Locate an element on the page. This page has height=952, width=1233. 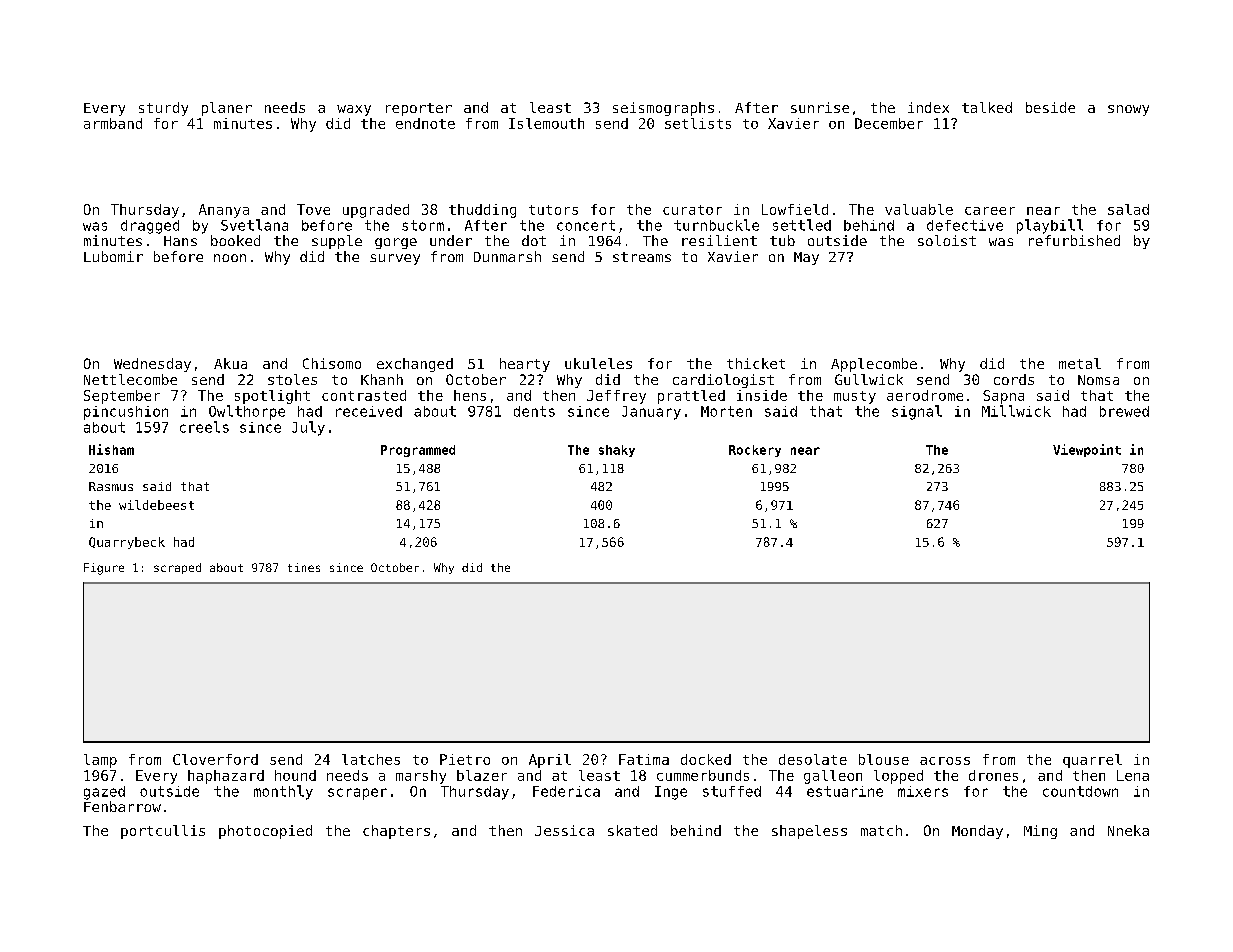
seismographs is located at coordinates (663, 109).
